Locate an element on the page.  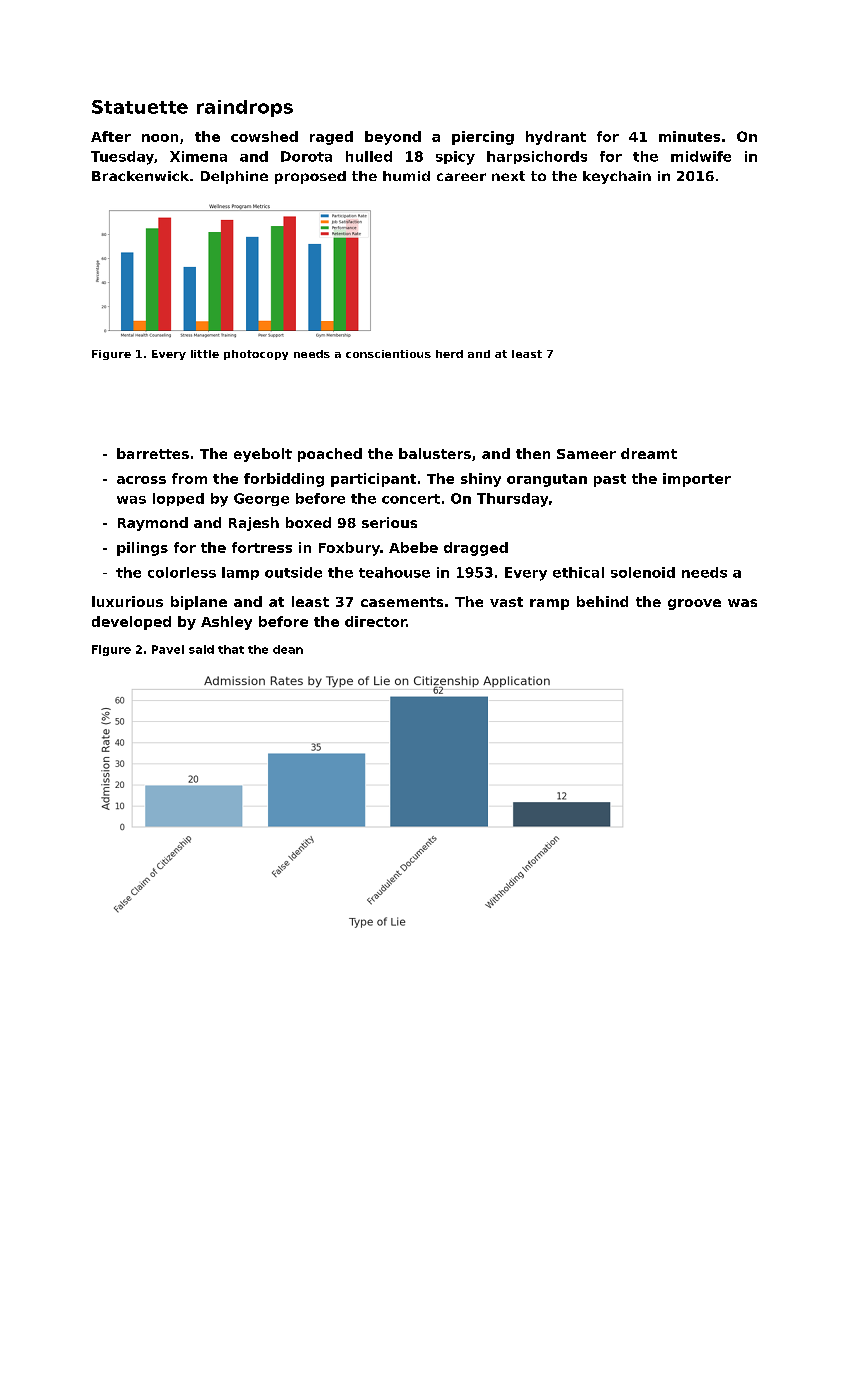
piercing is located at coordinates (483, 138).
